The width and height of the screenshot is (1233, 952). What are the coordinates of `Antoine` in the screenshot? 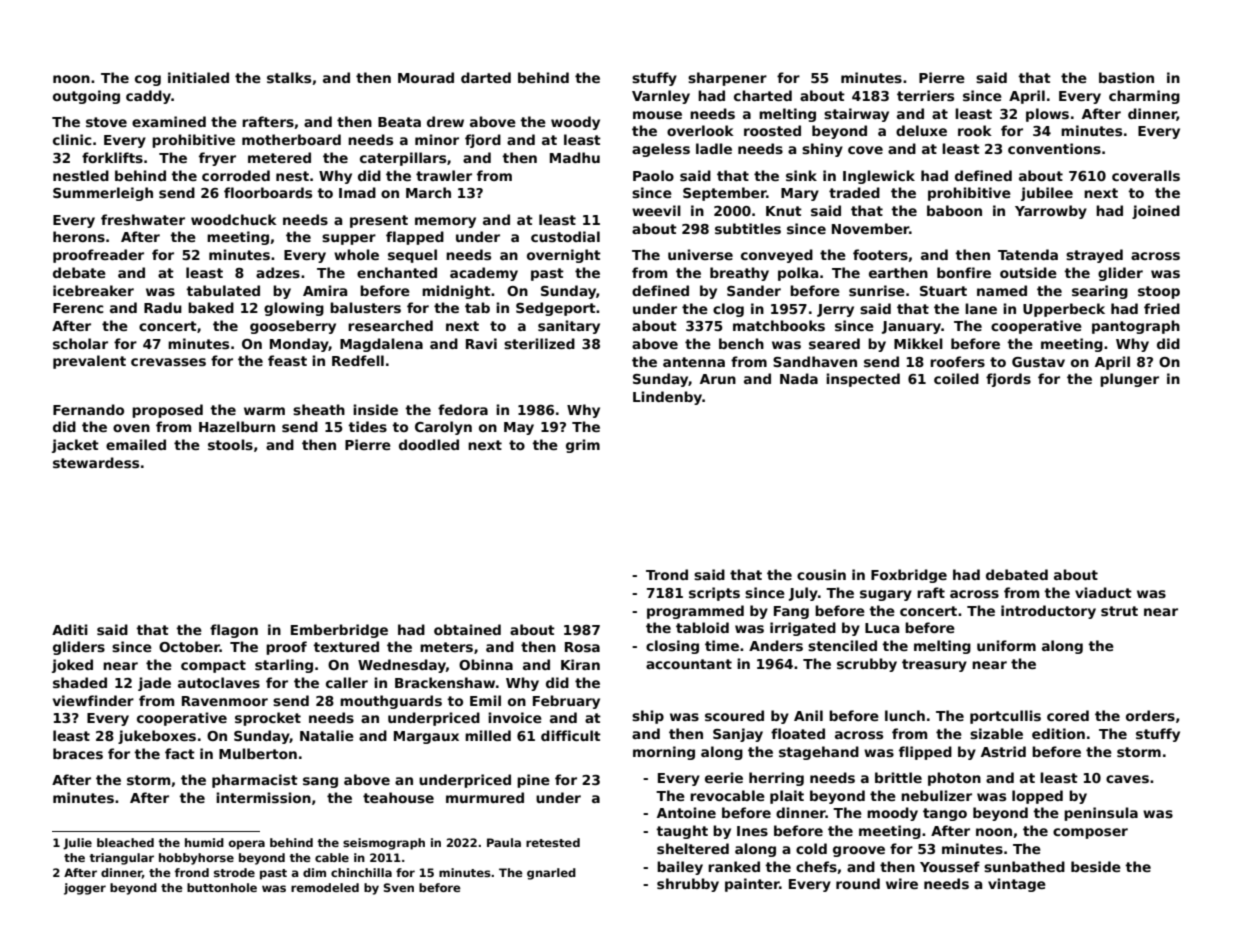 It's located at (686, 812).
